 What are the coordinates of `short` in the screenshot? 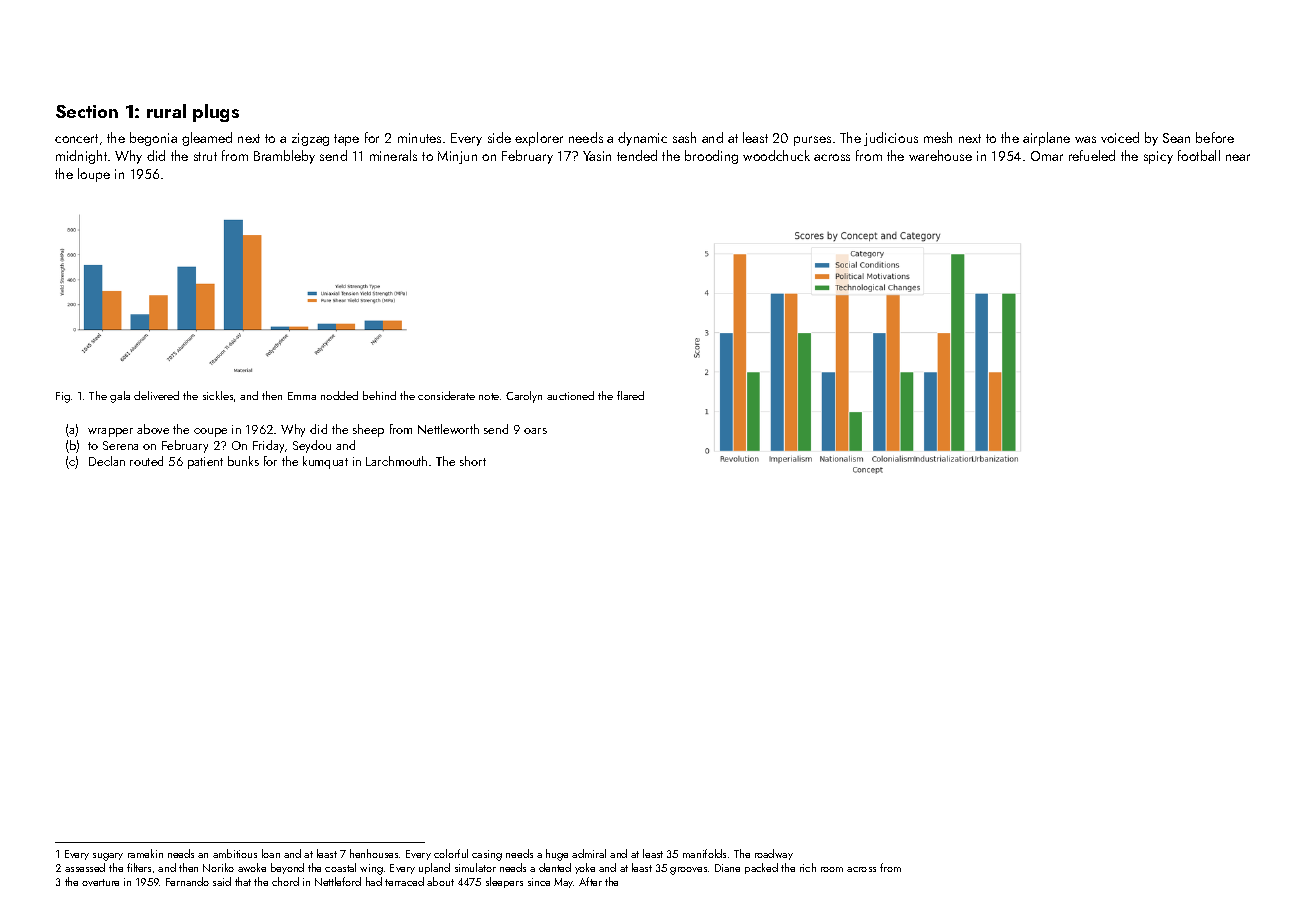 It's located at (473, 461).
